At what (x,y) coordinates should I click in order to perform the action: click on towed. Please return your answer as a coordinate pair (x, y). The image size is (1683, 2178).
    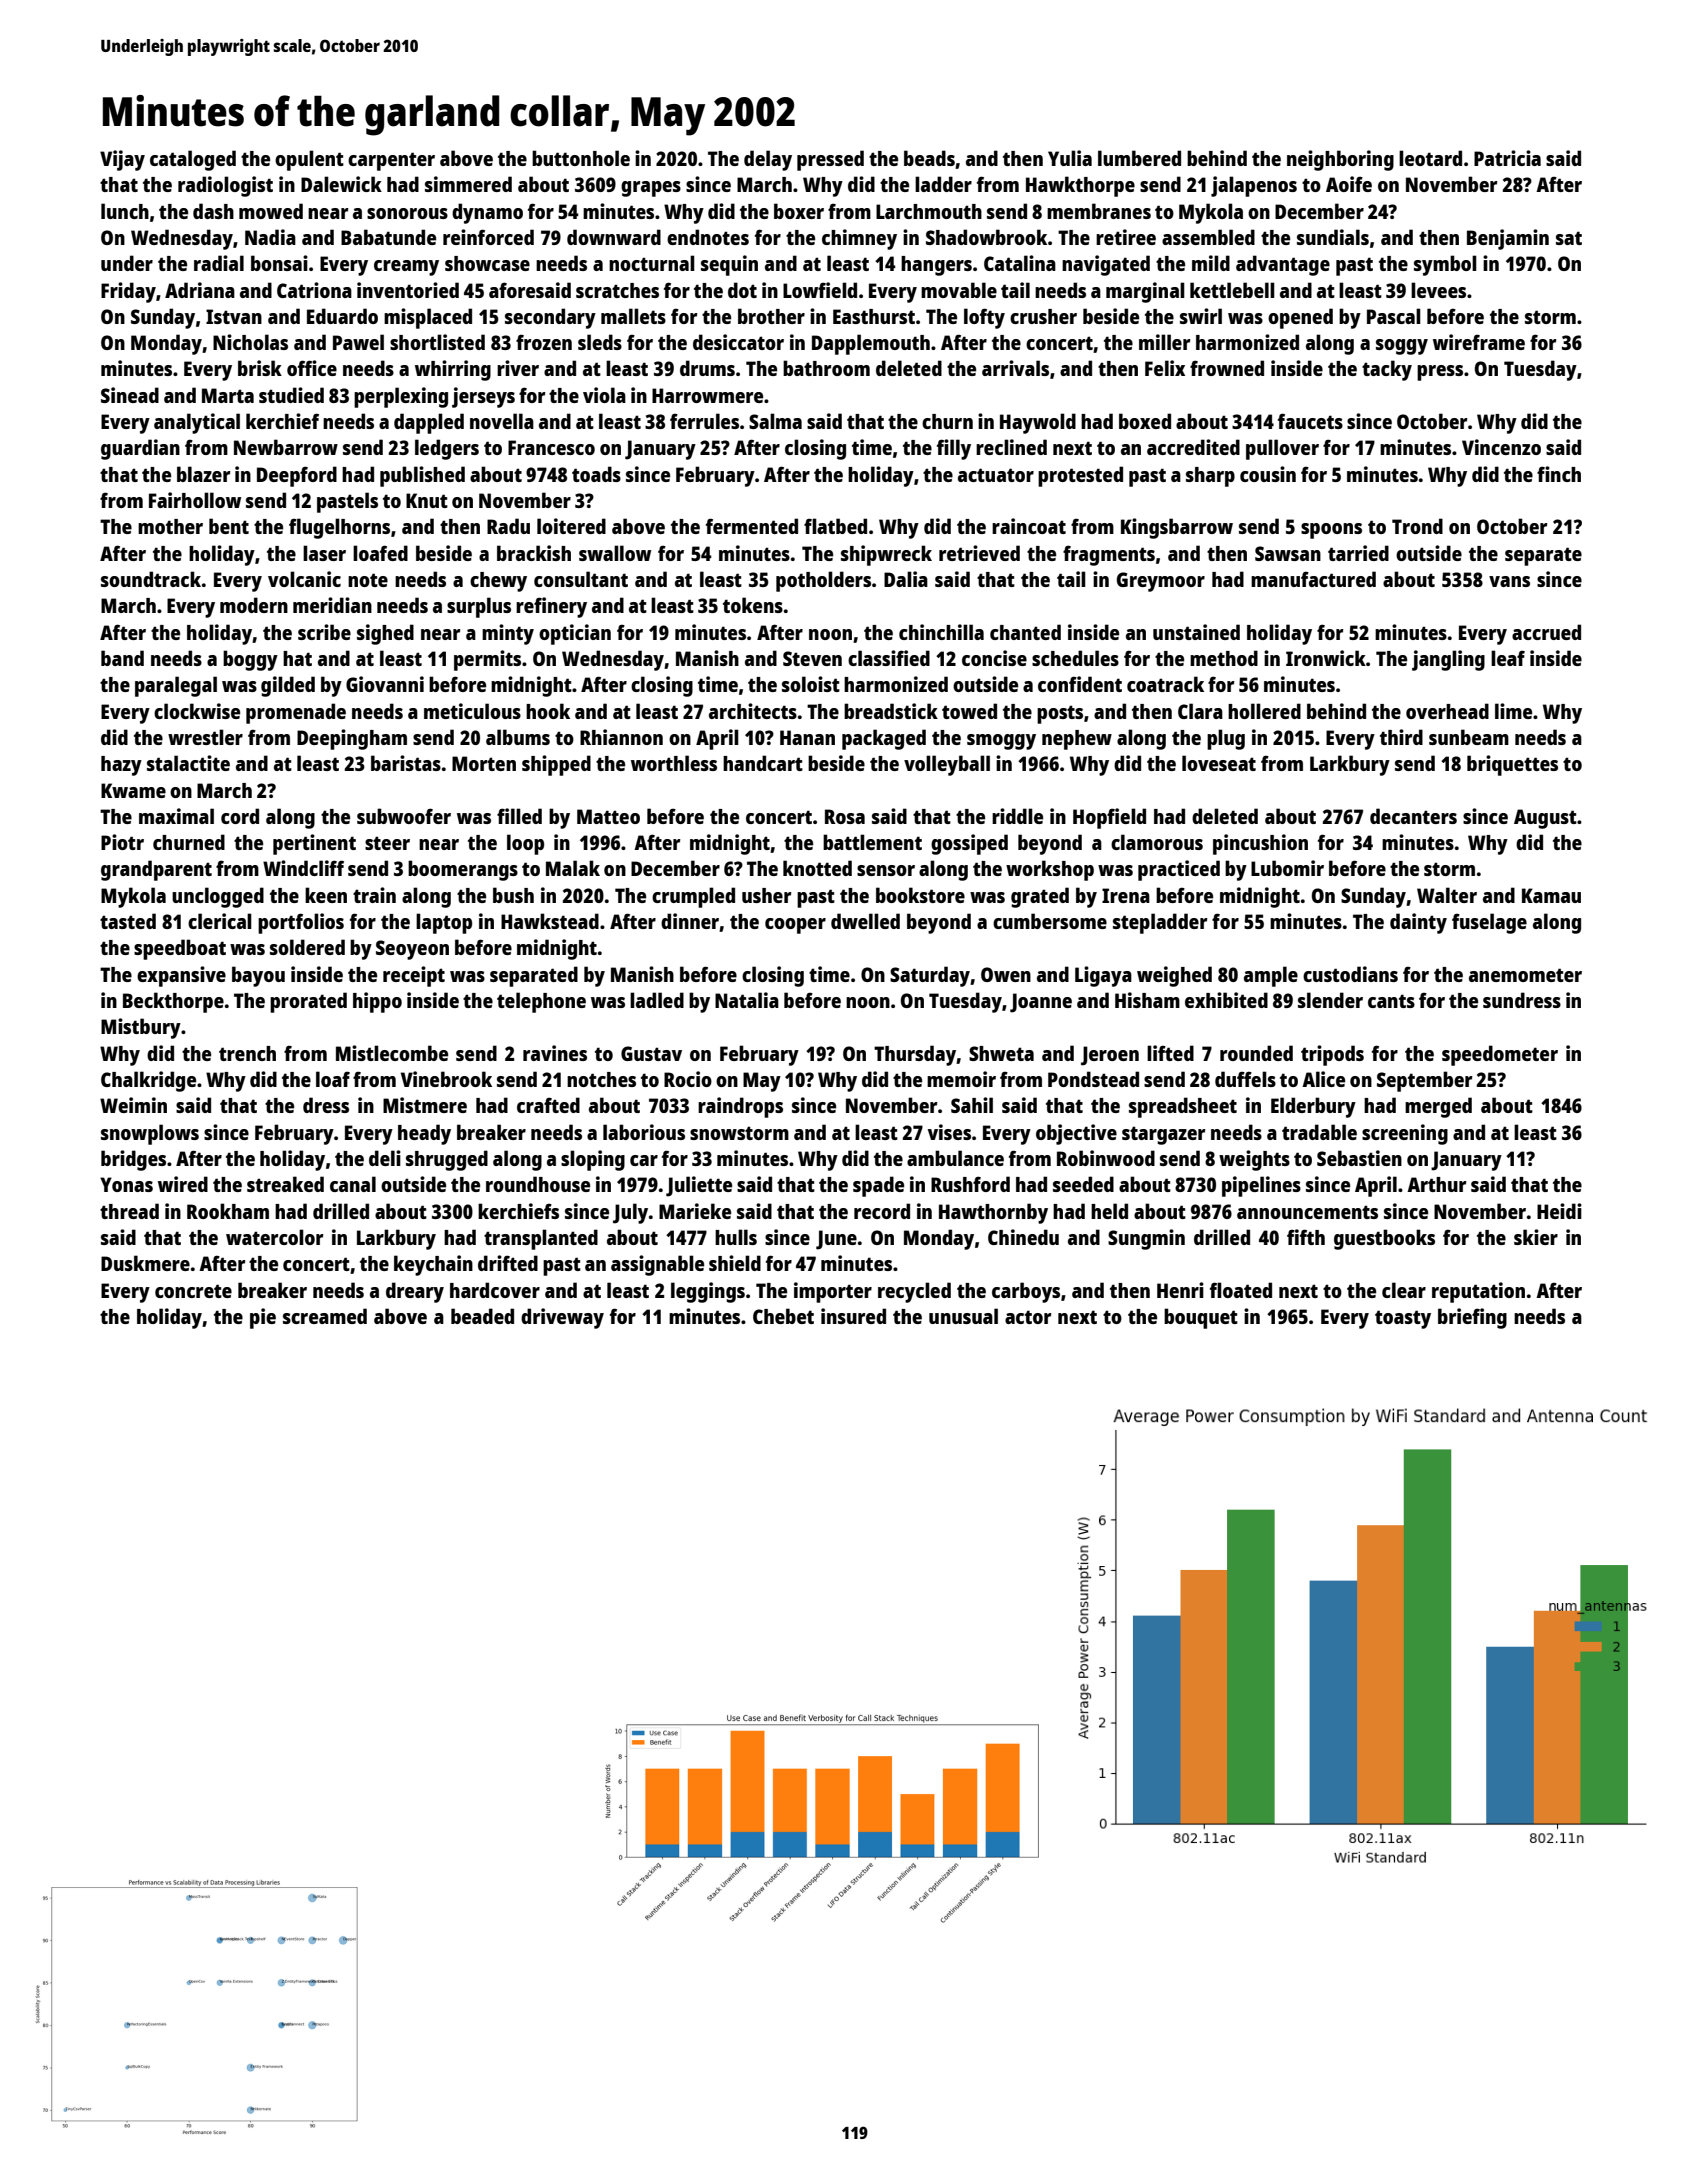
    Looking at the image, I should click on (969, 711).
